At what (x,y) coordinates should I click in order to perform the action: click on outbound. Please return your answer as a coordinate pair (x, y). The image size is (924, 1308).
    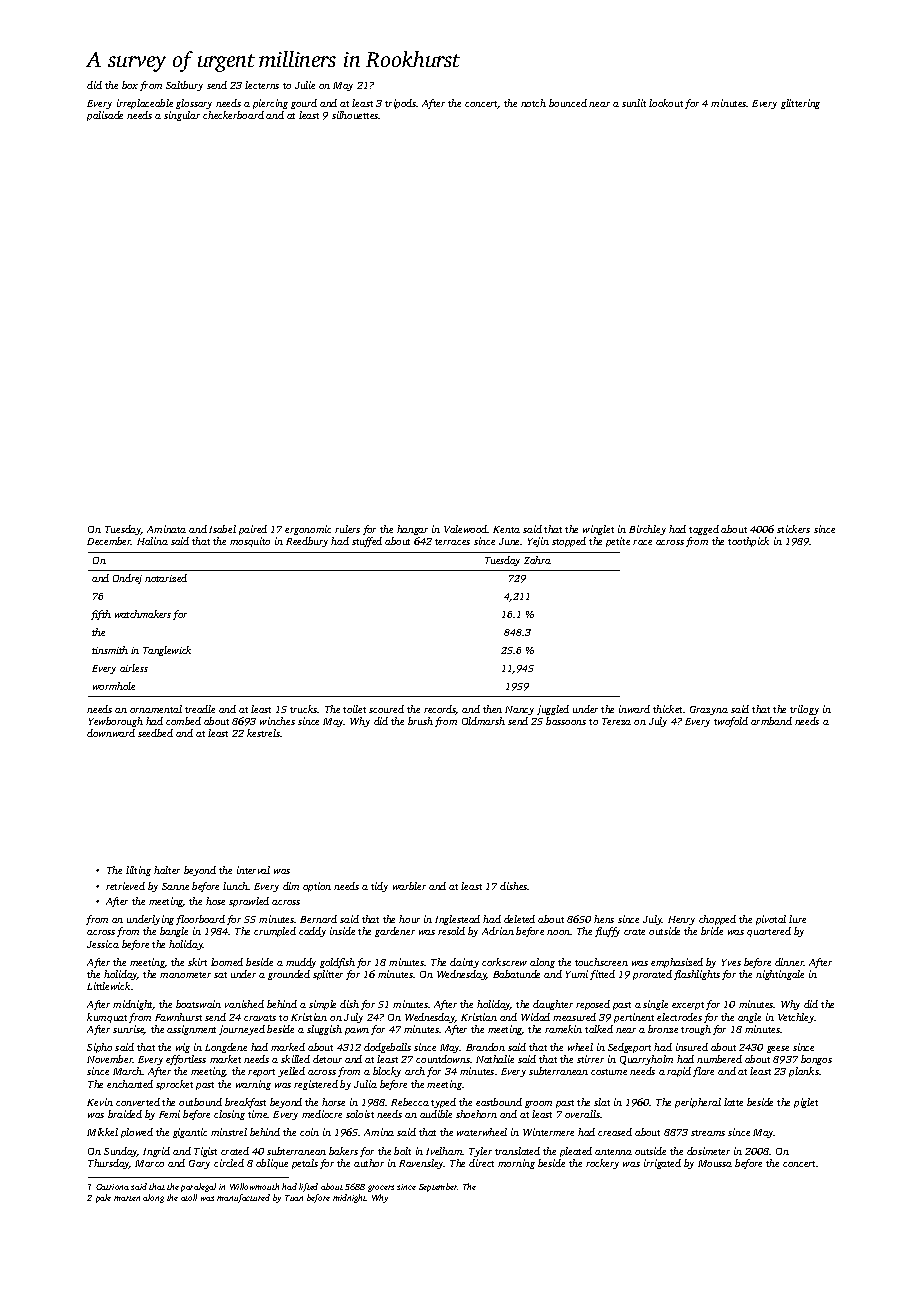
    Looking at the image, I should click on (200, 1102).
